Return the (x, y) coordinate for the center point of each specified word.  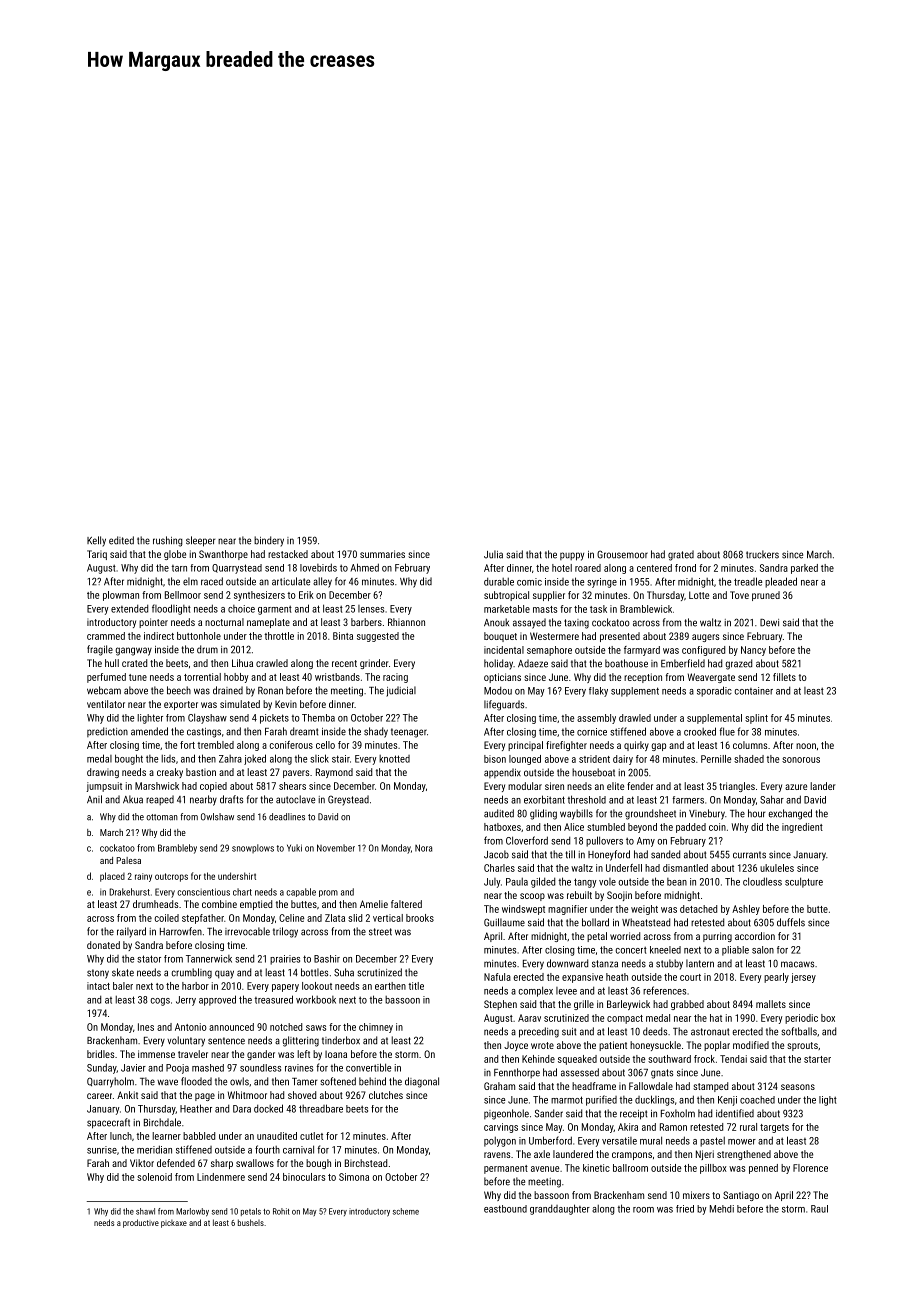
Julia (493, 554)
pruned (766, 596)
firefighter (566, 746)
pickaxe (174, 1224)
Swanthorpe (223, 555)
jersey (803, 978)
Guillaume (504, 922)
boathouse (626, 663)
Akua (133, 799)
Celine (291, 918)
